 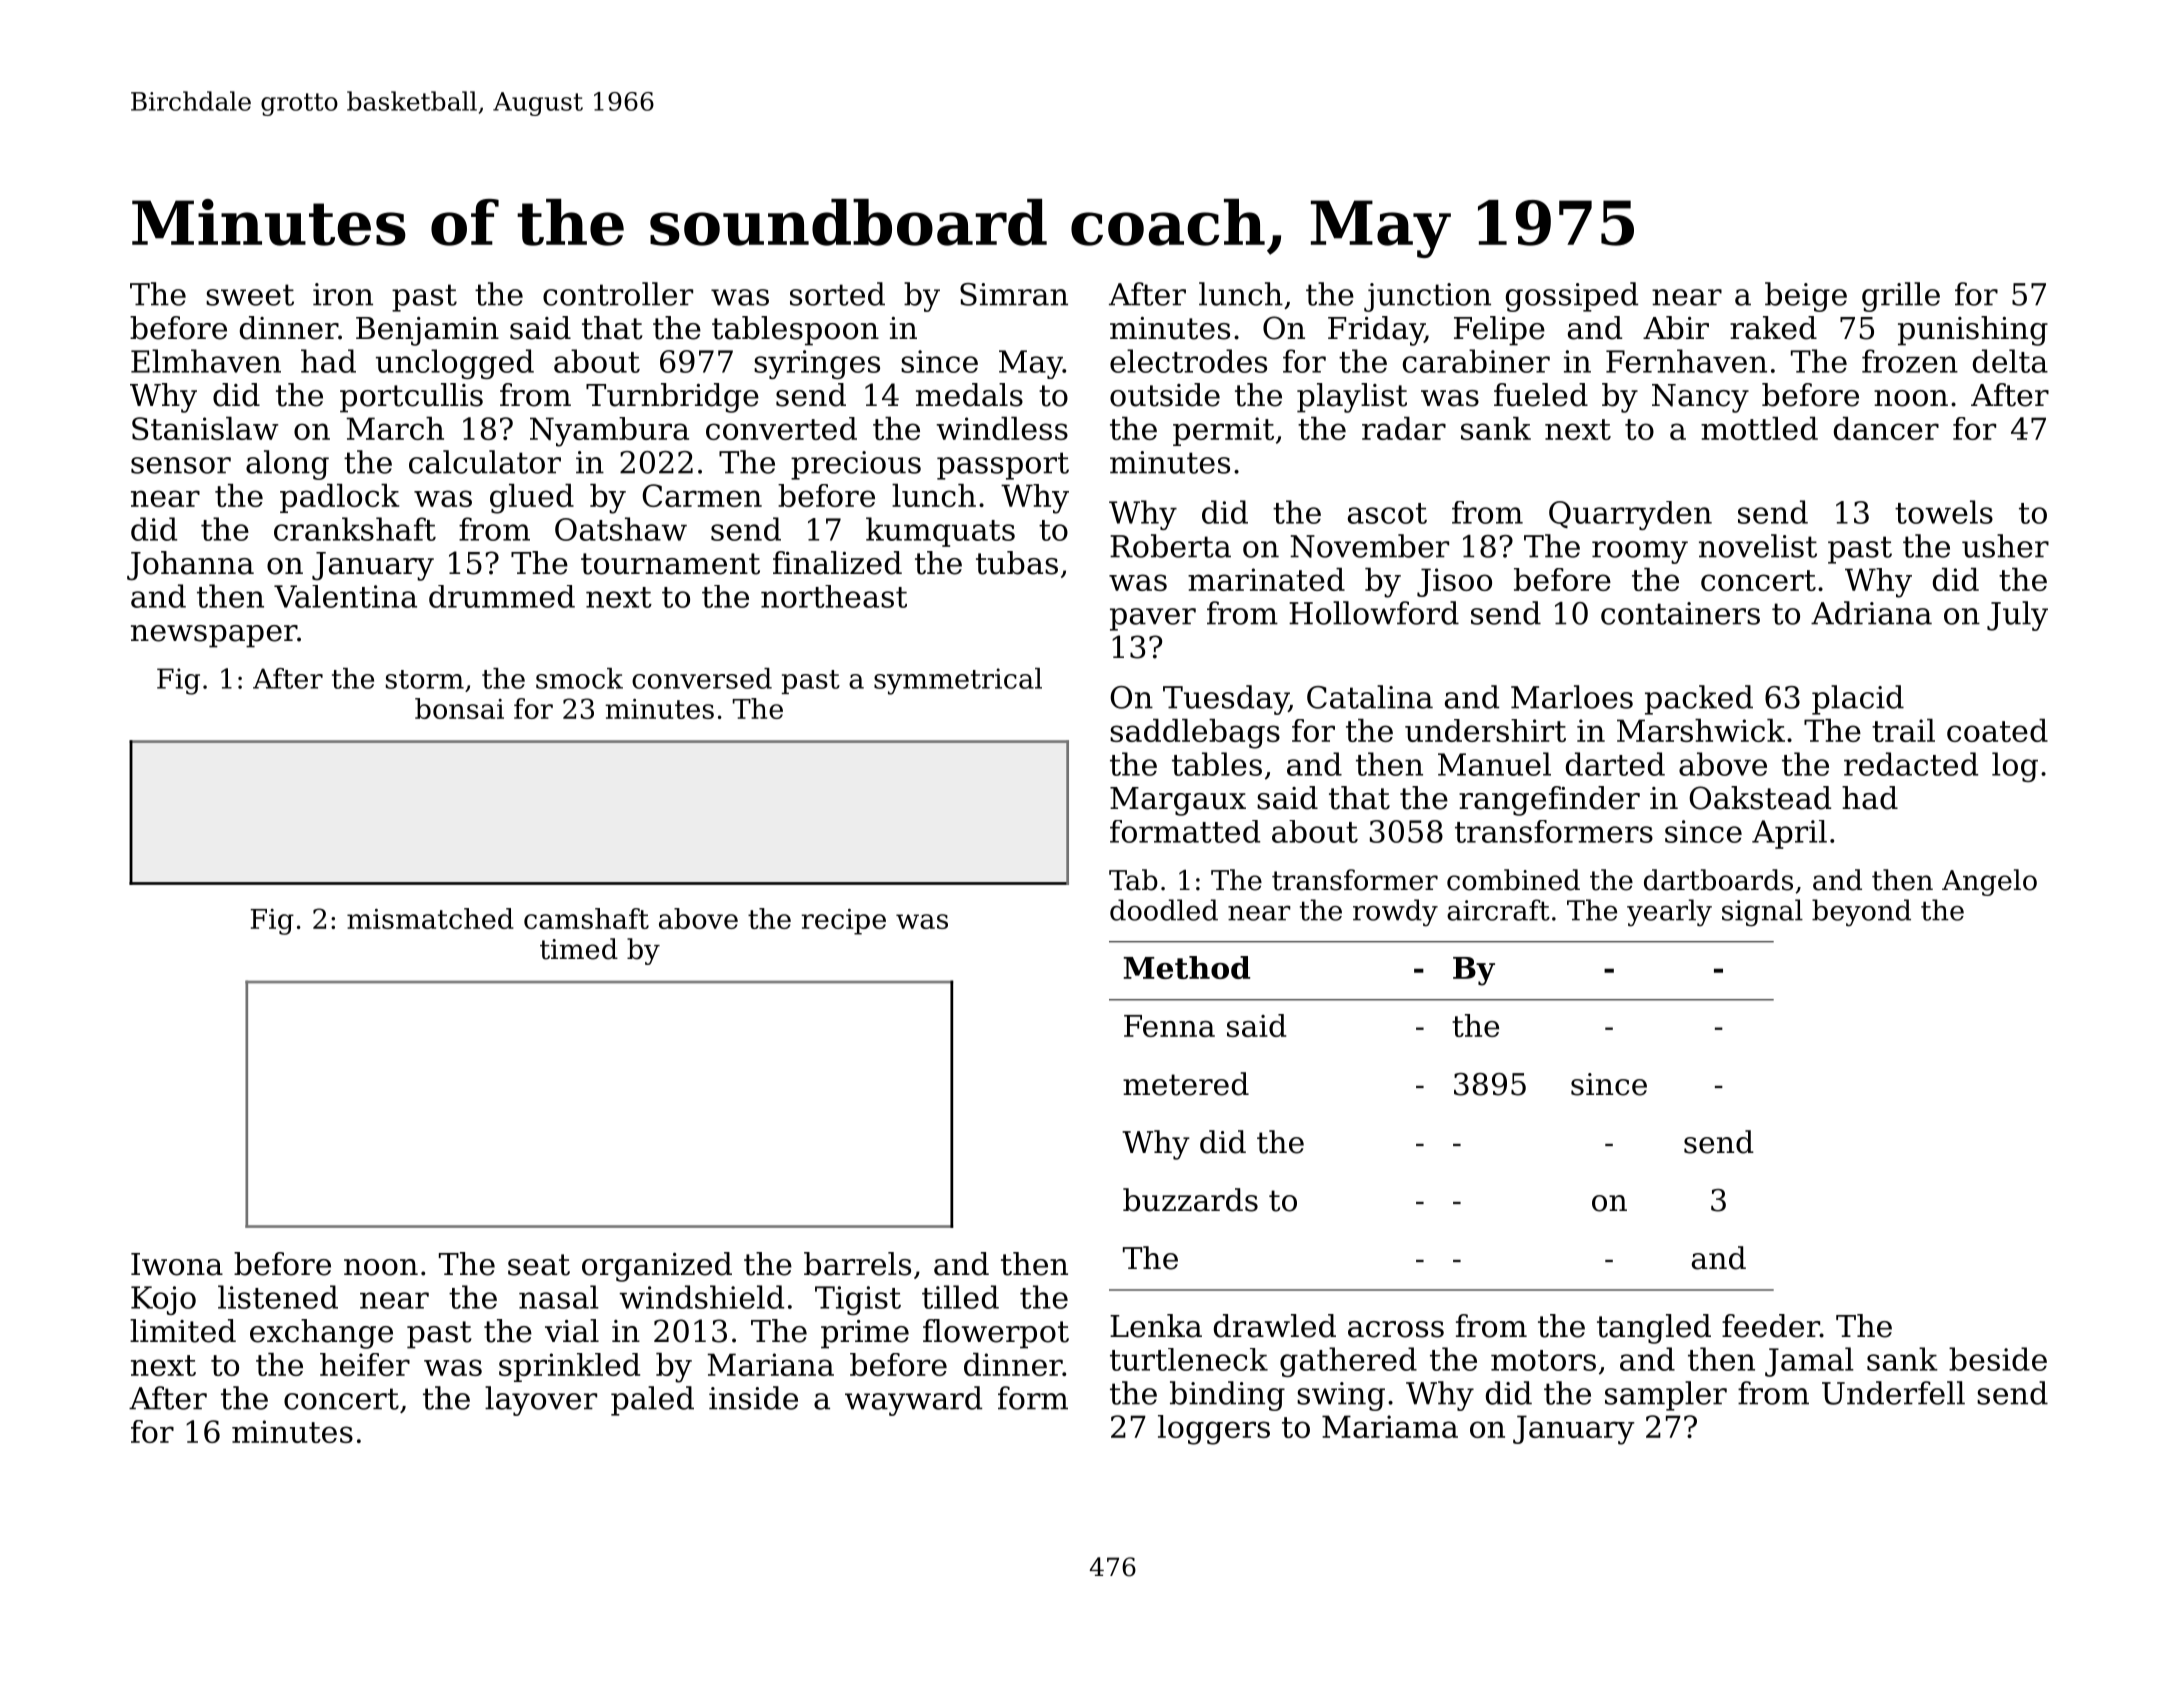 What do you see at coordinates (1494, 764) in the screenshot?
I see `Manuel` at bounding box center [1494, 764].
